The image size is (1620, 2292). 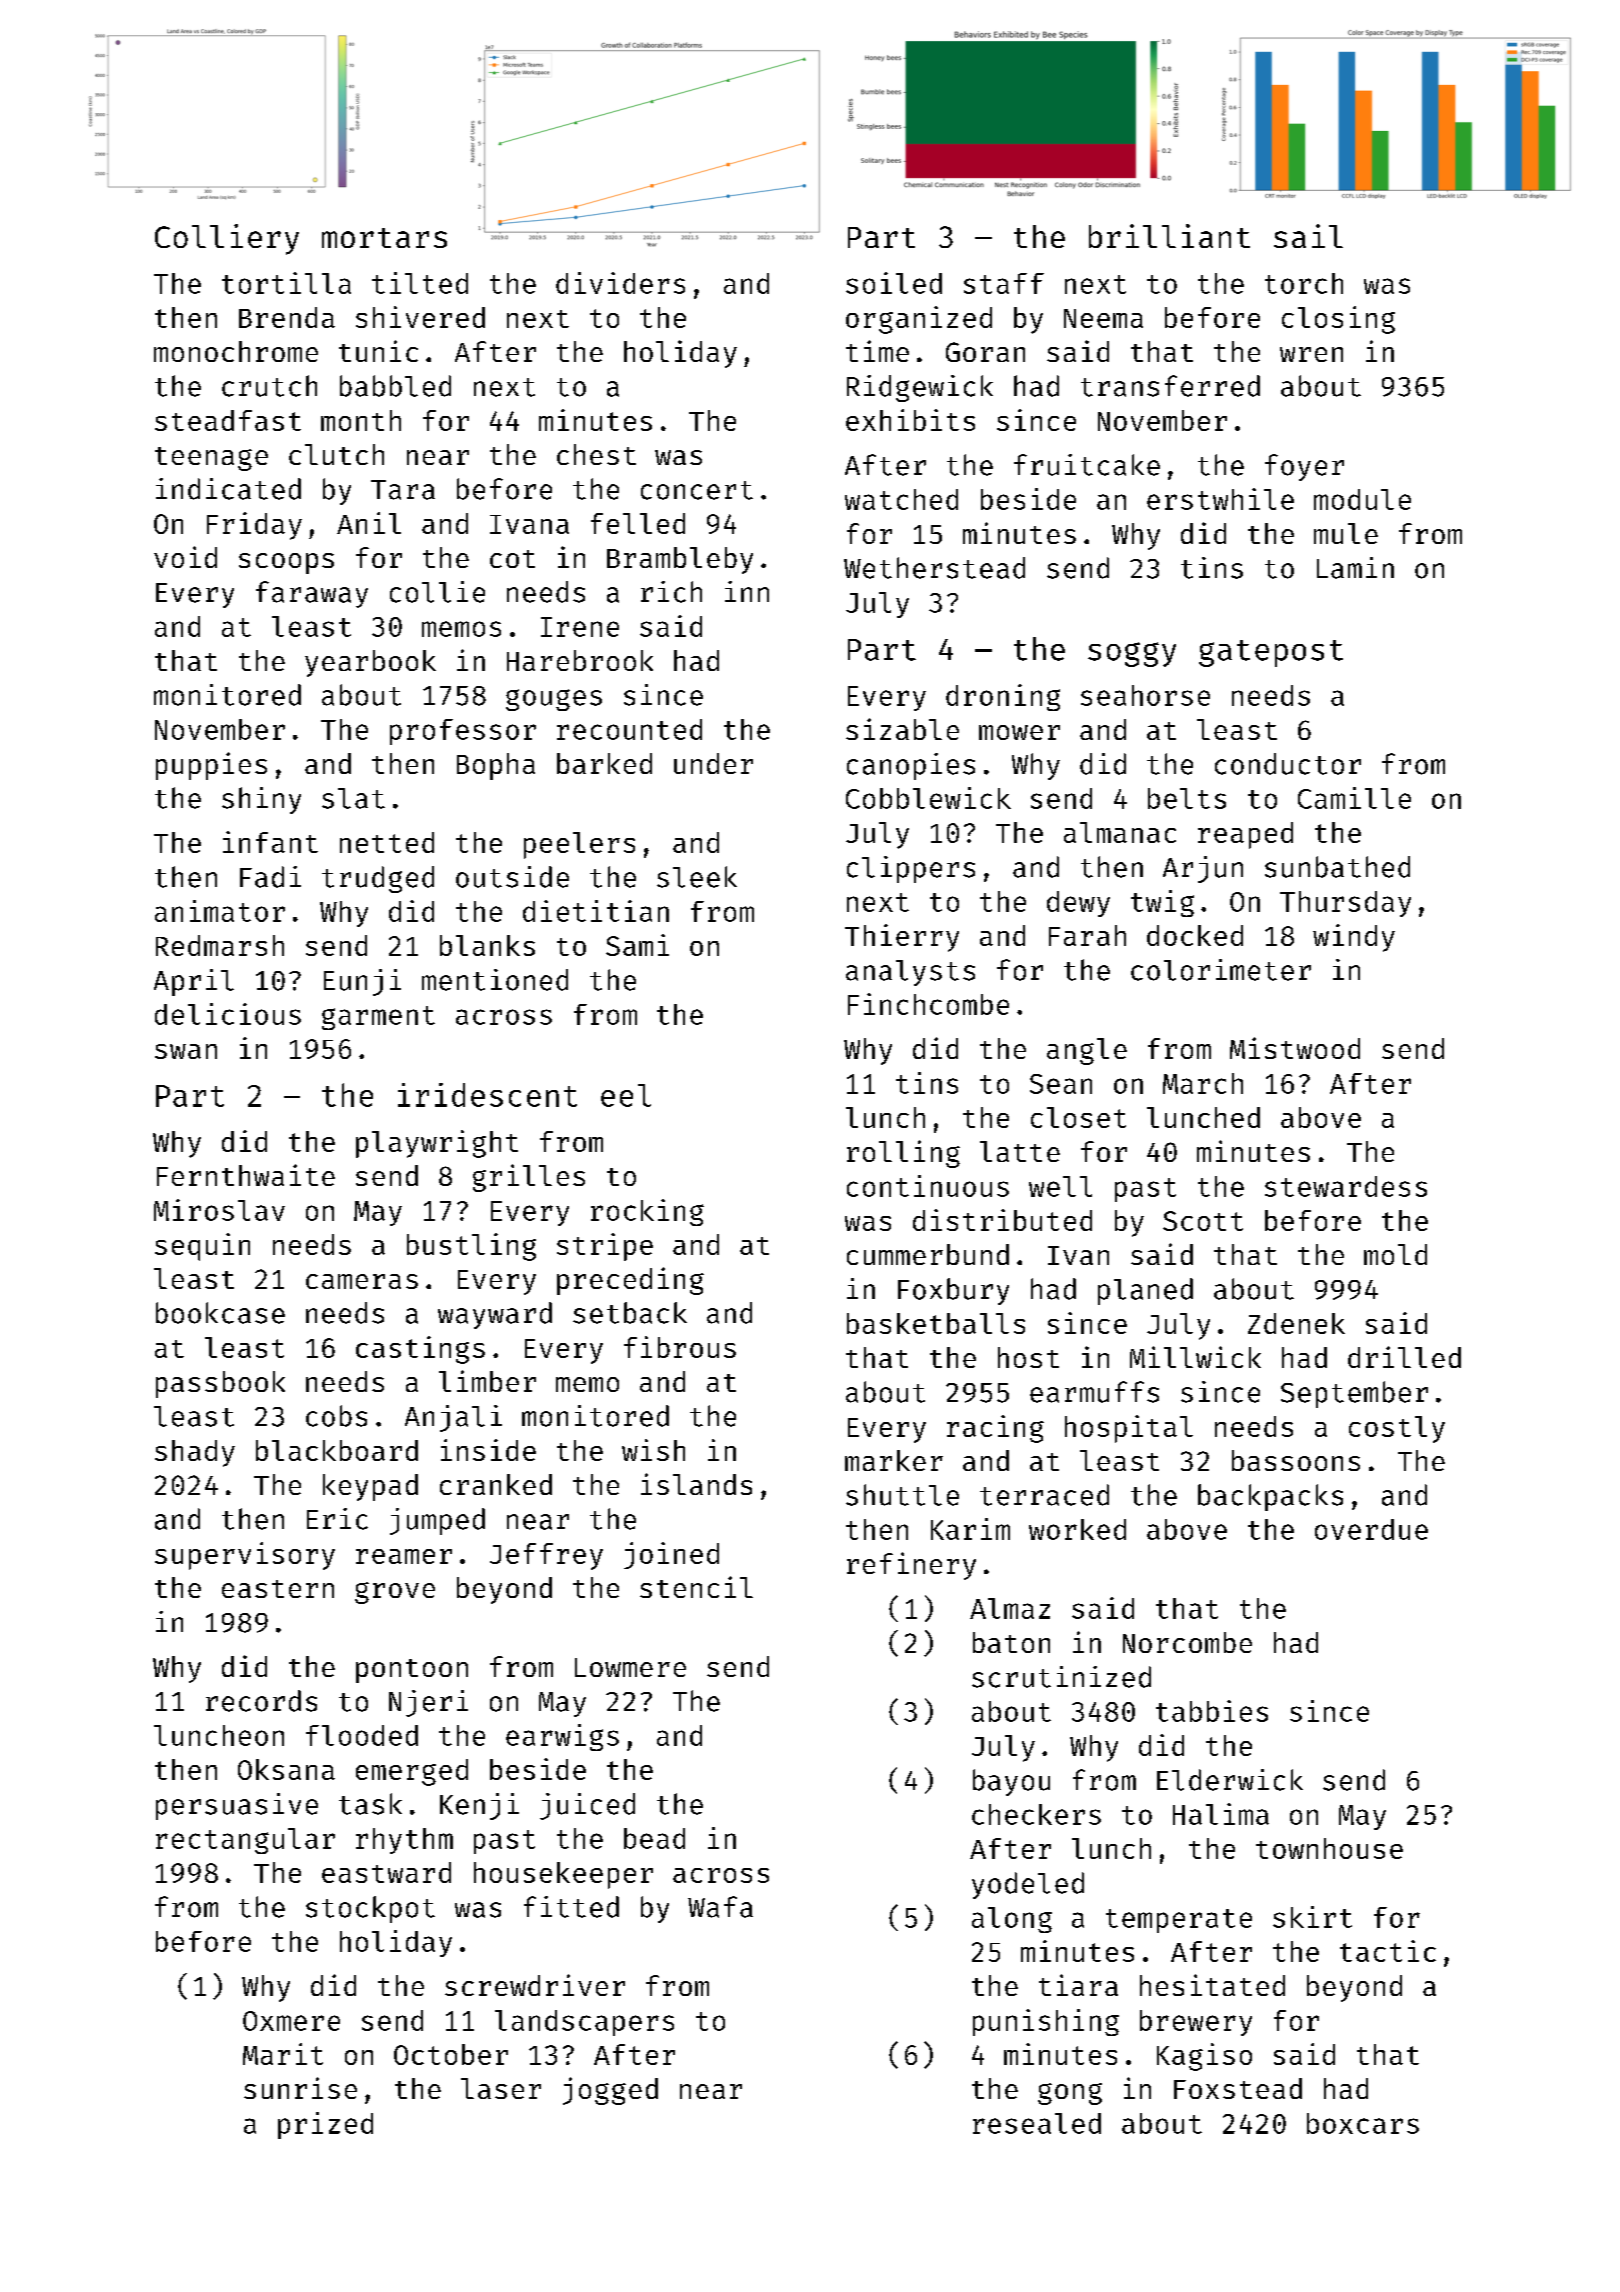 What do you see at coordinates (1355, 568) in the document?
I see `Lamin` at bounding box center [1355, 568].
